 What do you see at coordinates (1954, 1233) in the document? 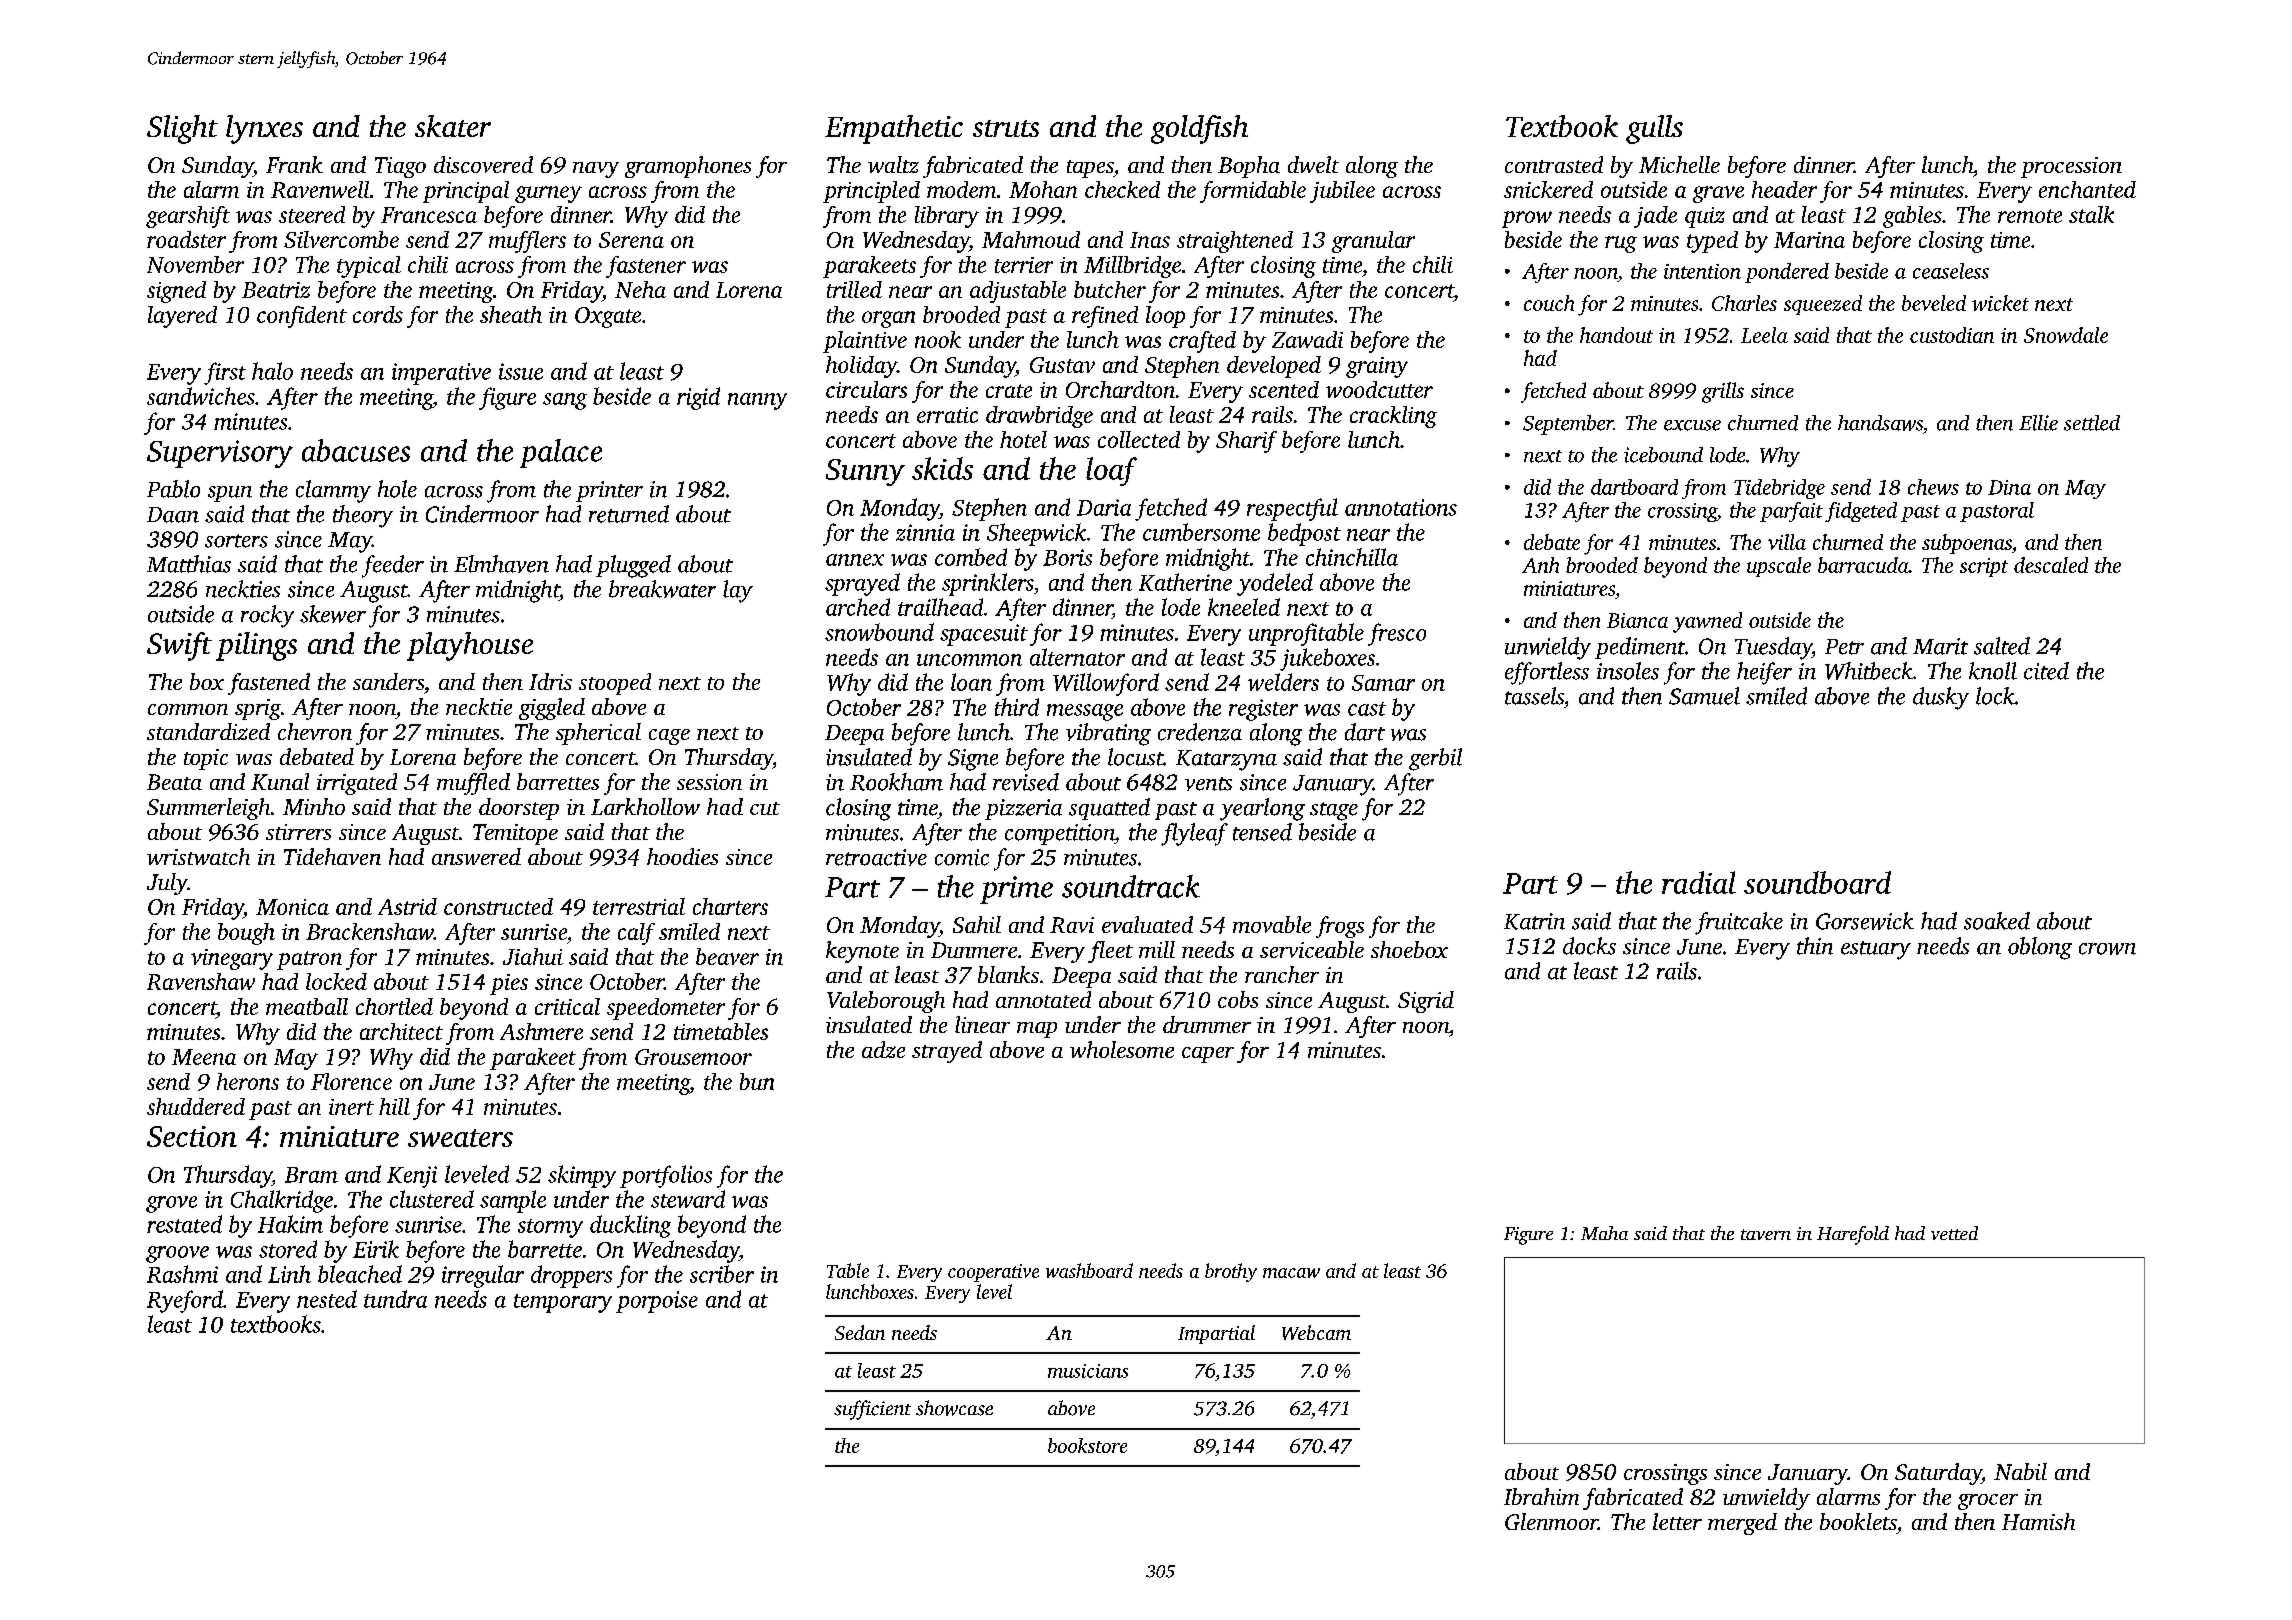
I see `vetted` at bounding box center [1954, 1233].
